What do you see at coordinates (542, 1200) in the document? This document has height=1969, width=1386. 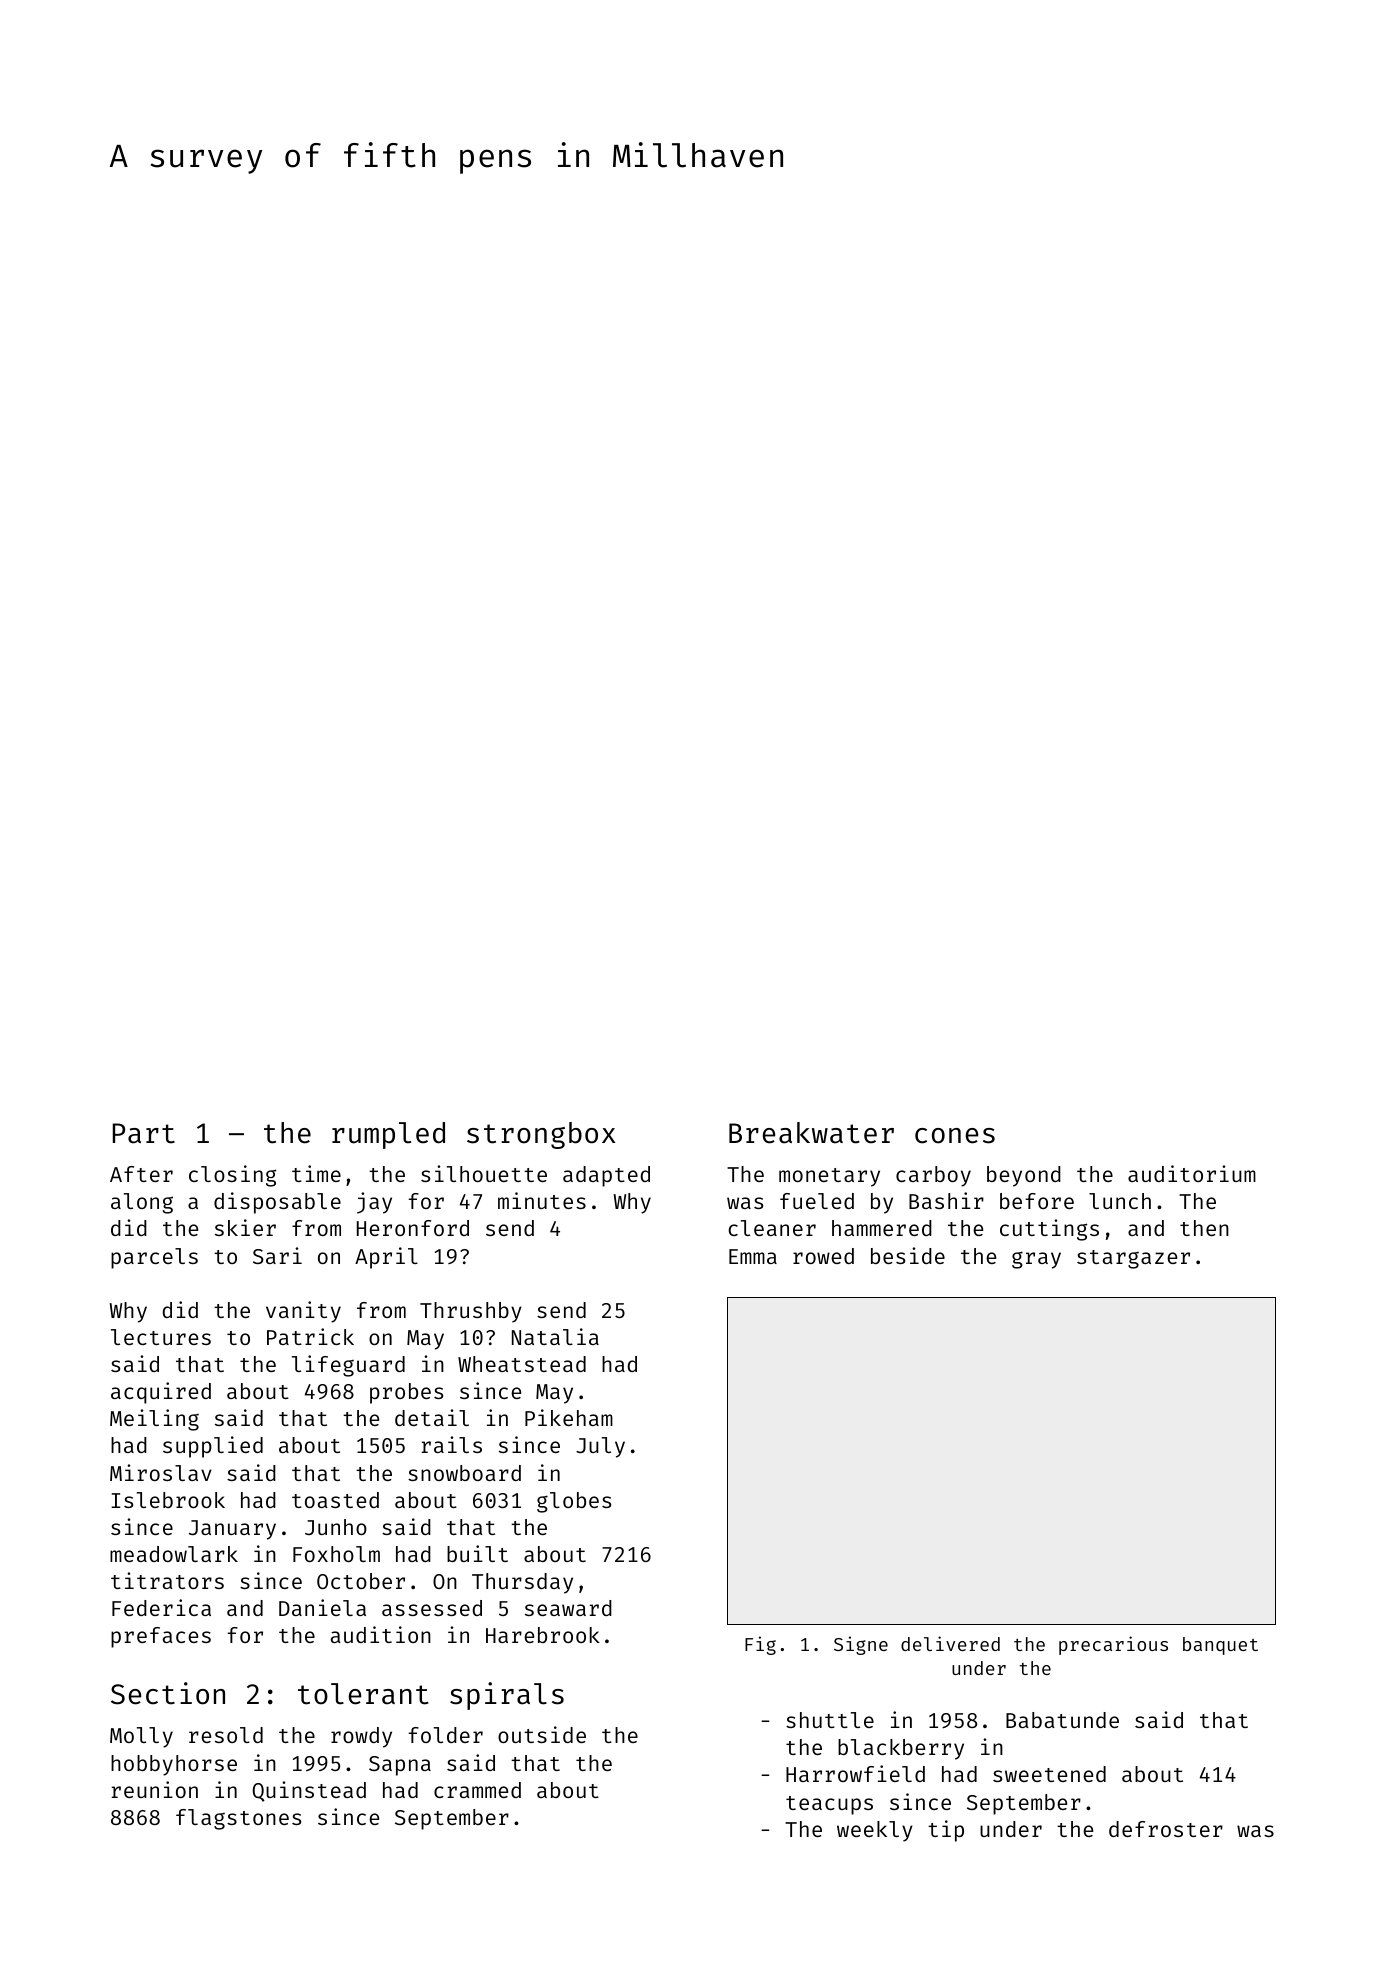 I see `minutes` at bounding box center [542, 1200].
